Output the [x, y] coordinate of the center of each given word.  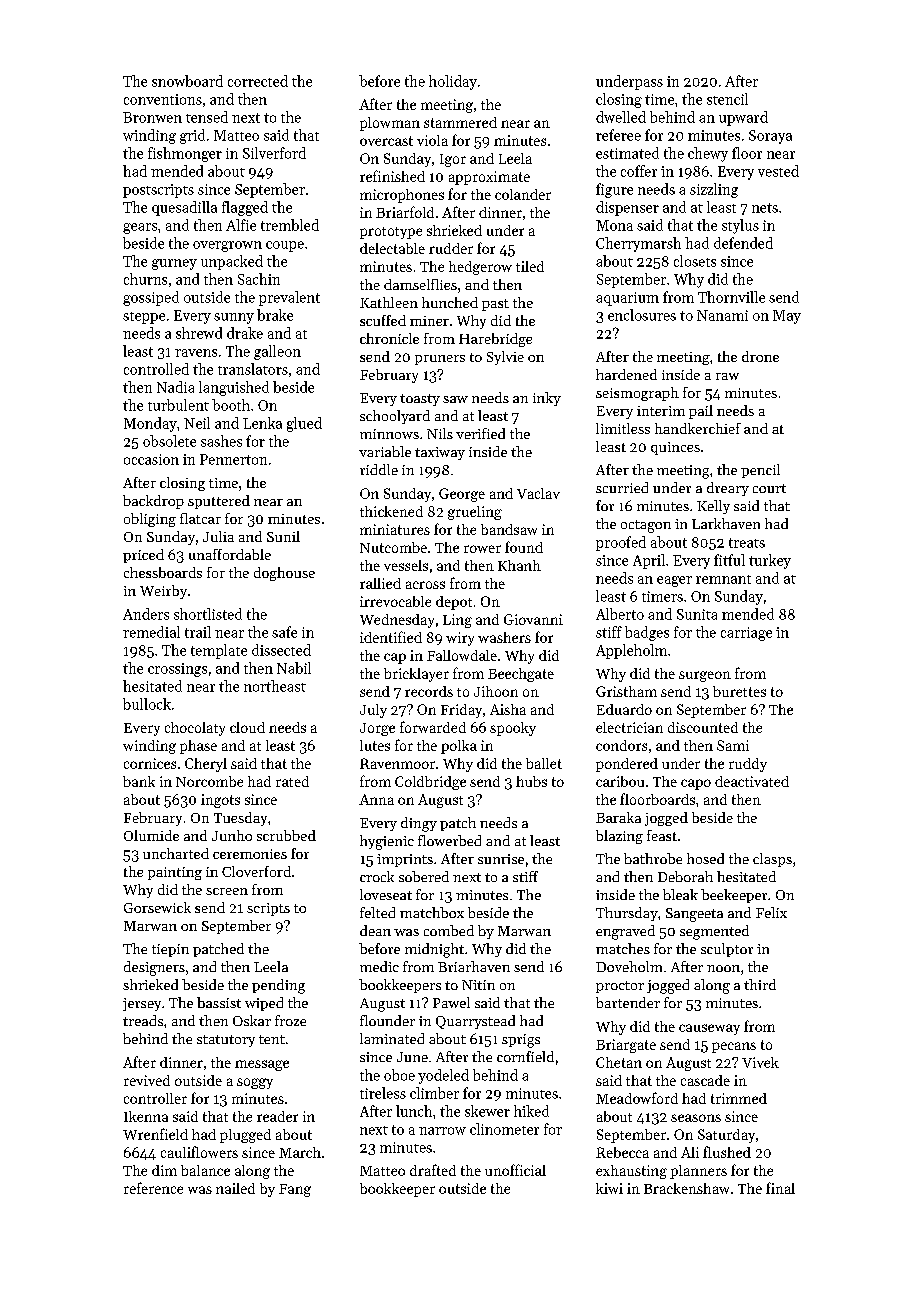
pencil [760, 471]
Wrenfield [155, 1134]
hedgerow [480, 268]
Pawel [451, 1002]
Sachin [259, 279]
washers [504, 637]
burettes [739, 691]
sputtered [219, 502]
